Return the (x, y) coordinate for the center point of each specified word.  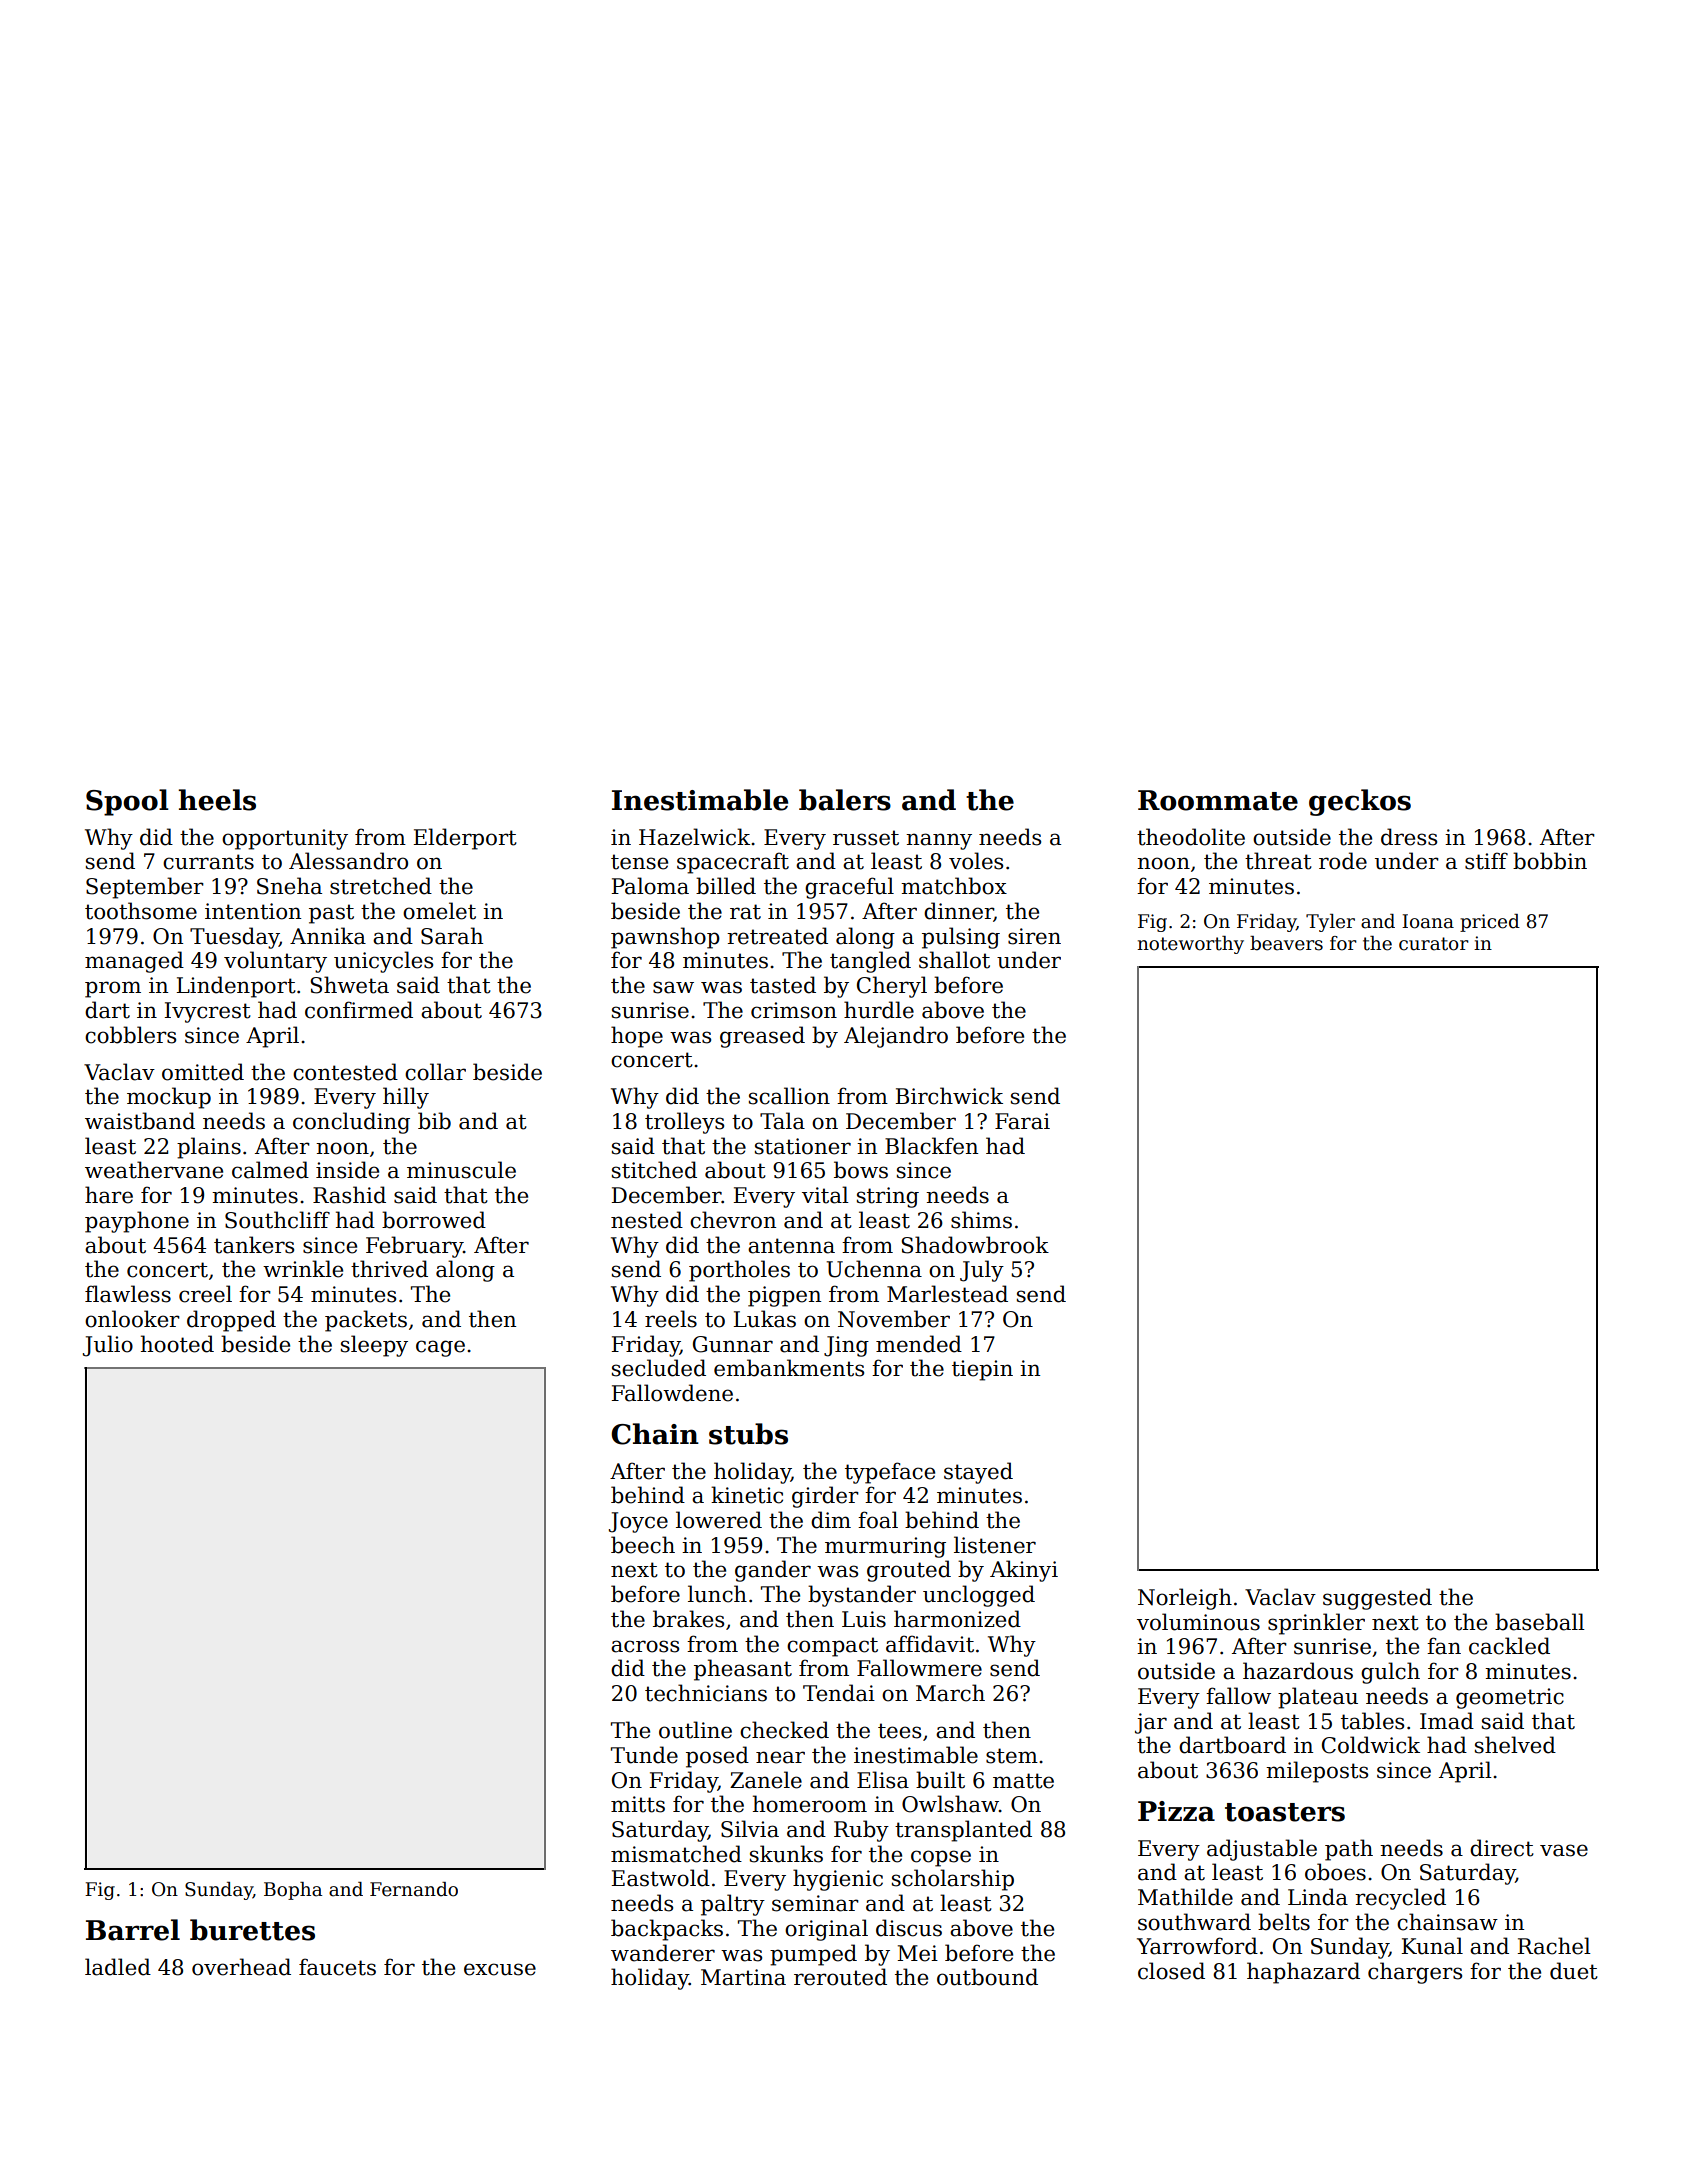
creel (205, 1294)
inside (347, 1170)
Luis (864, 1619)
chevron (733, 1220)
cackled (1509, 1646)
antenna (791, 1246)
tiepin (982, 1370)
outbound (987, 1977)
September (145, 888)
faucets (337, 1967)
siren (1034, 936)
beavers (1286, 943)
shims (981, 1220)
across (645, 1646)
